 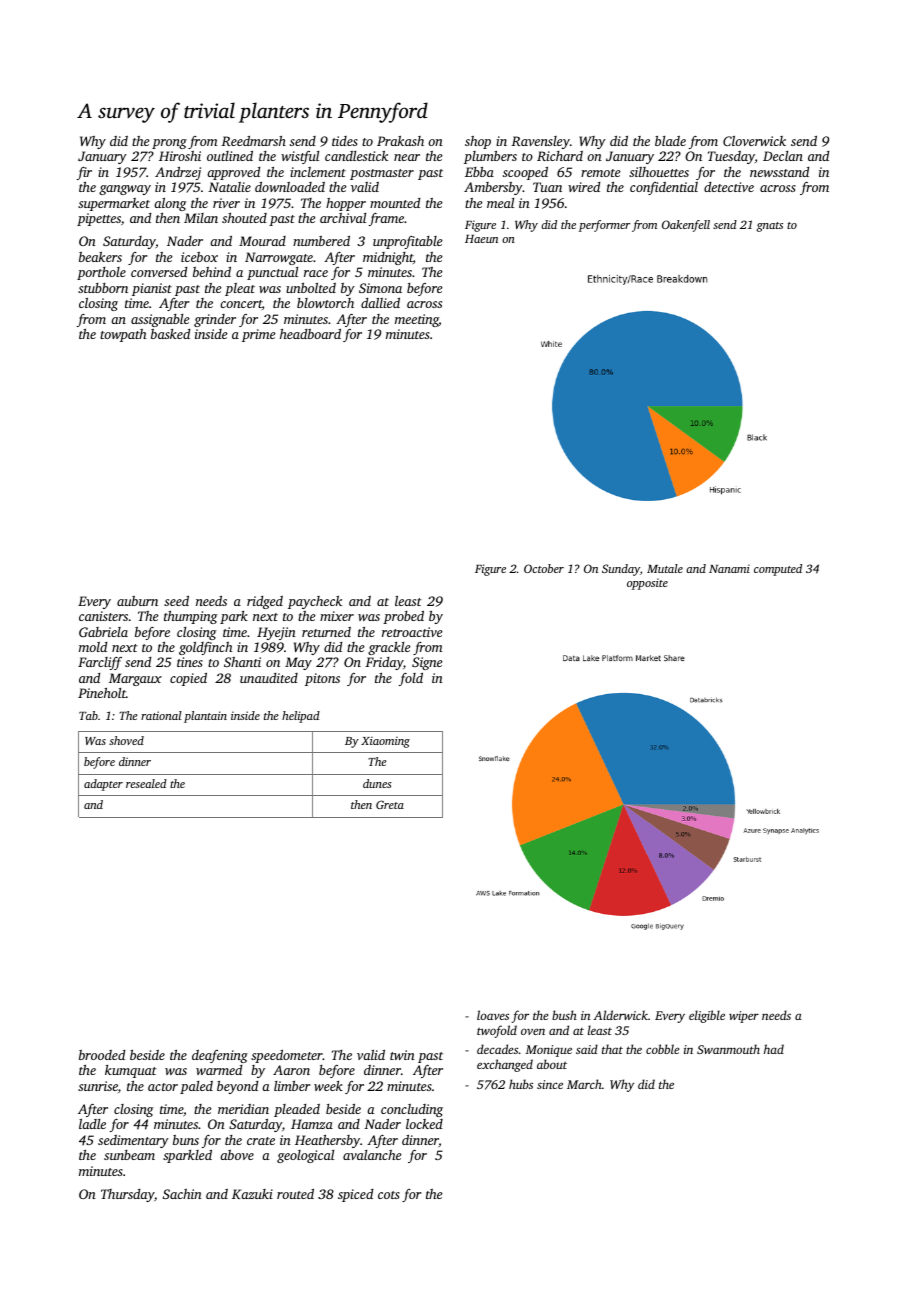 What do you see at coordinates (670, 141) in the document?
I see `blade` at bounding box center [670, 141].
